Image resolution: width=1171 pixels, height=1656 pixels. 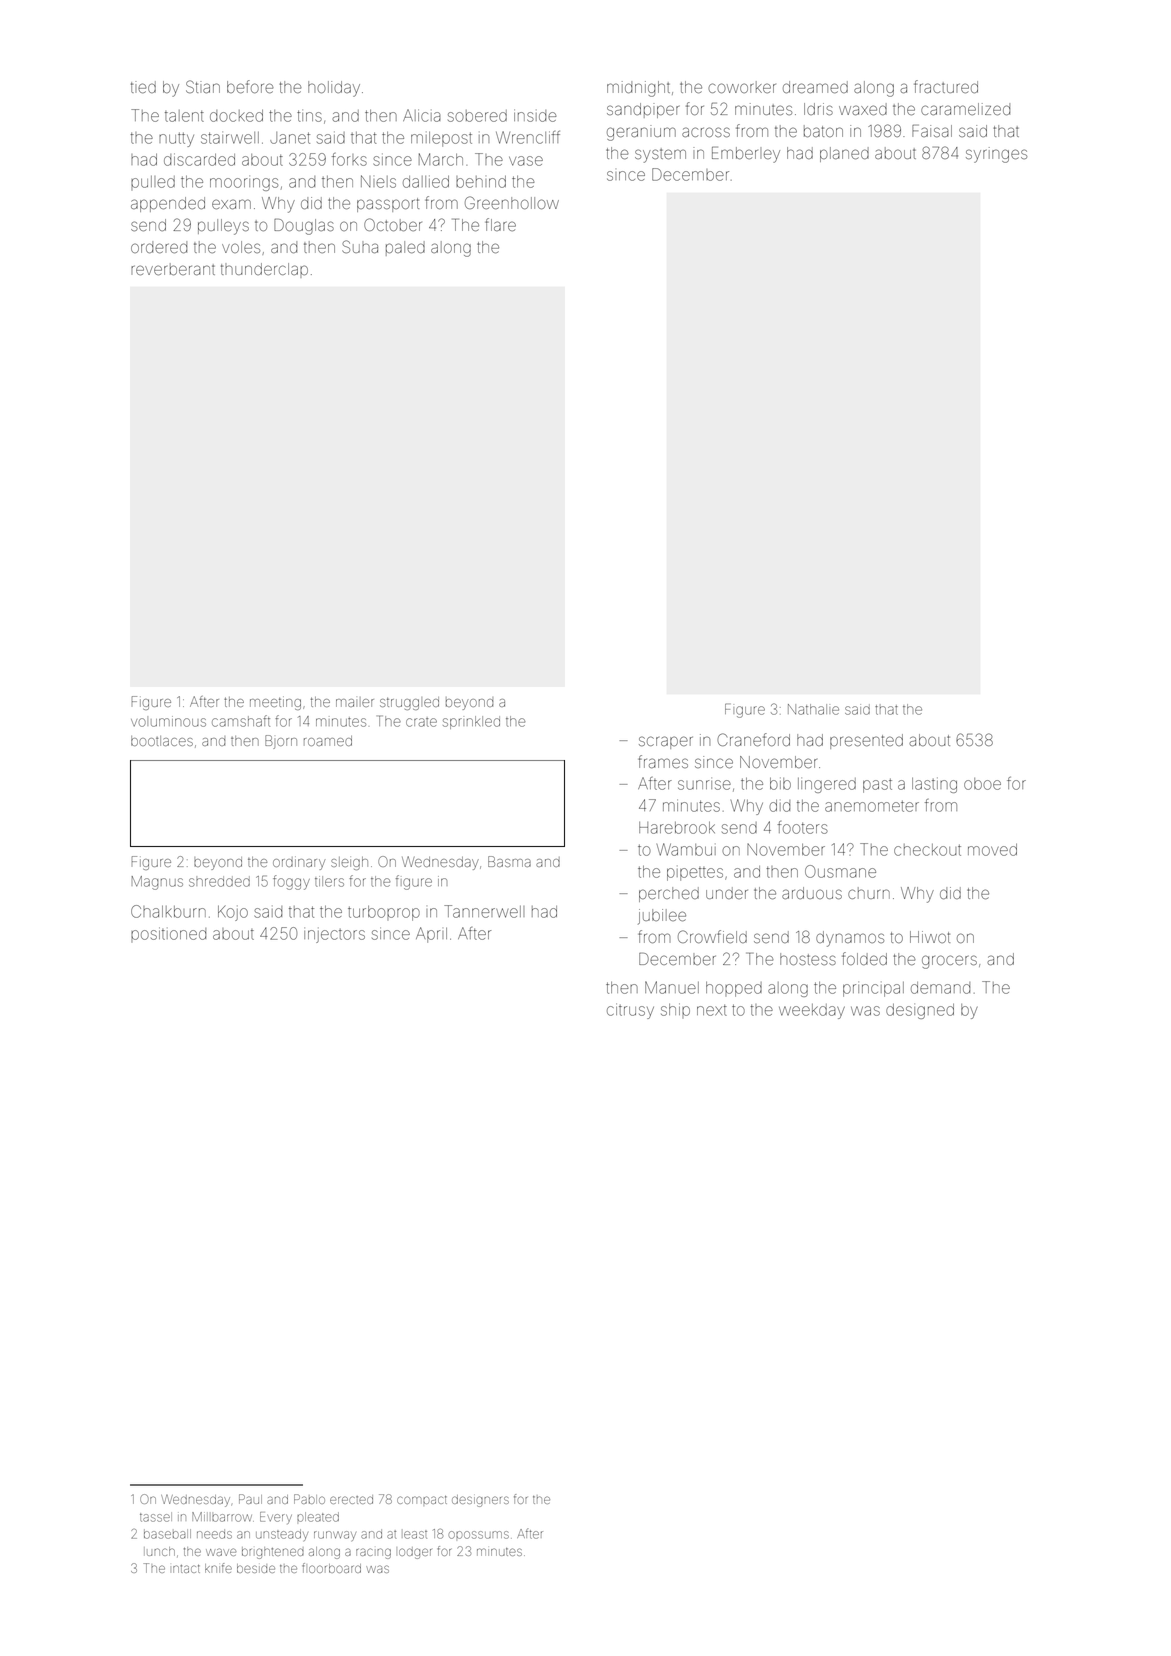 I want to click on reverberant, so click(x=173, y=269).
